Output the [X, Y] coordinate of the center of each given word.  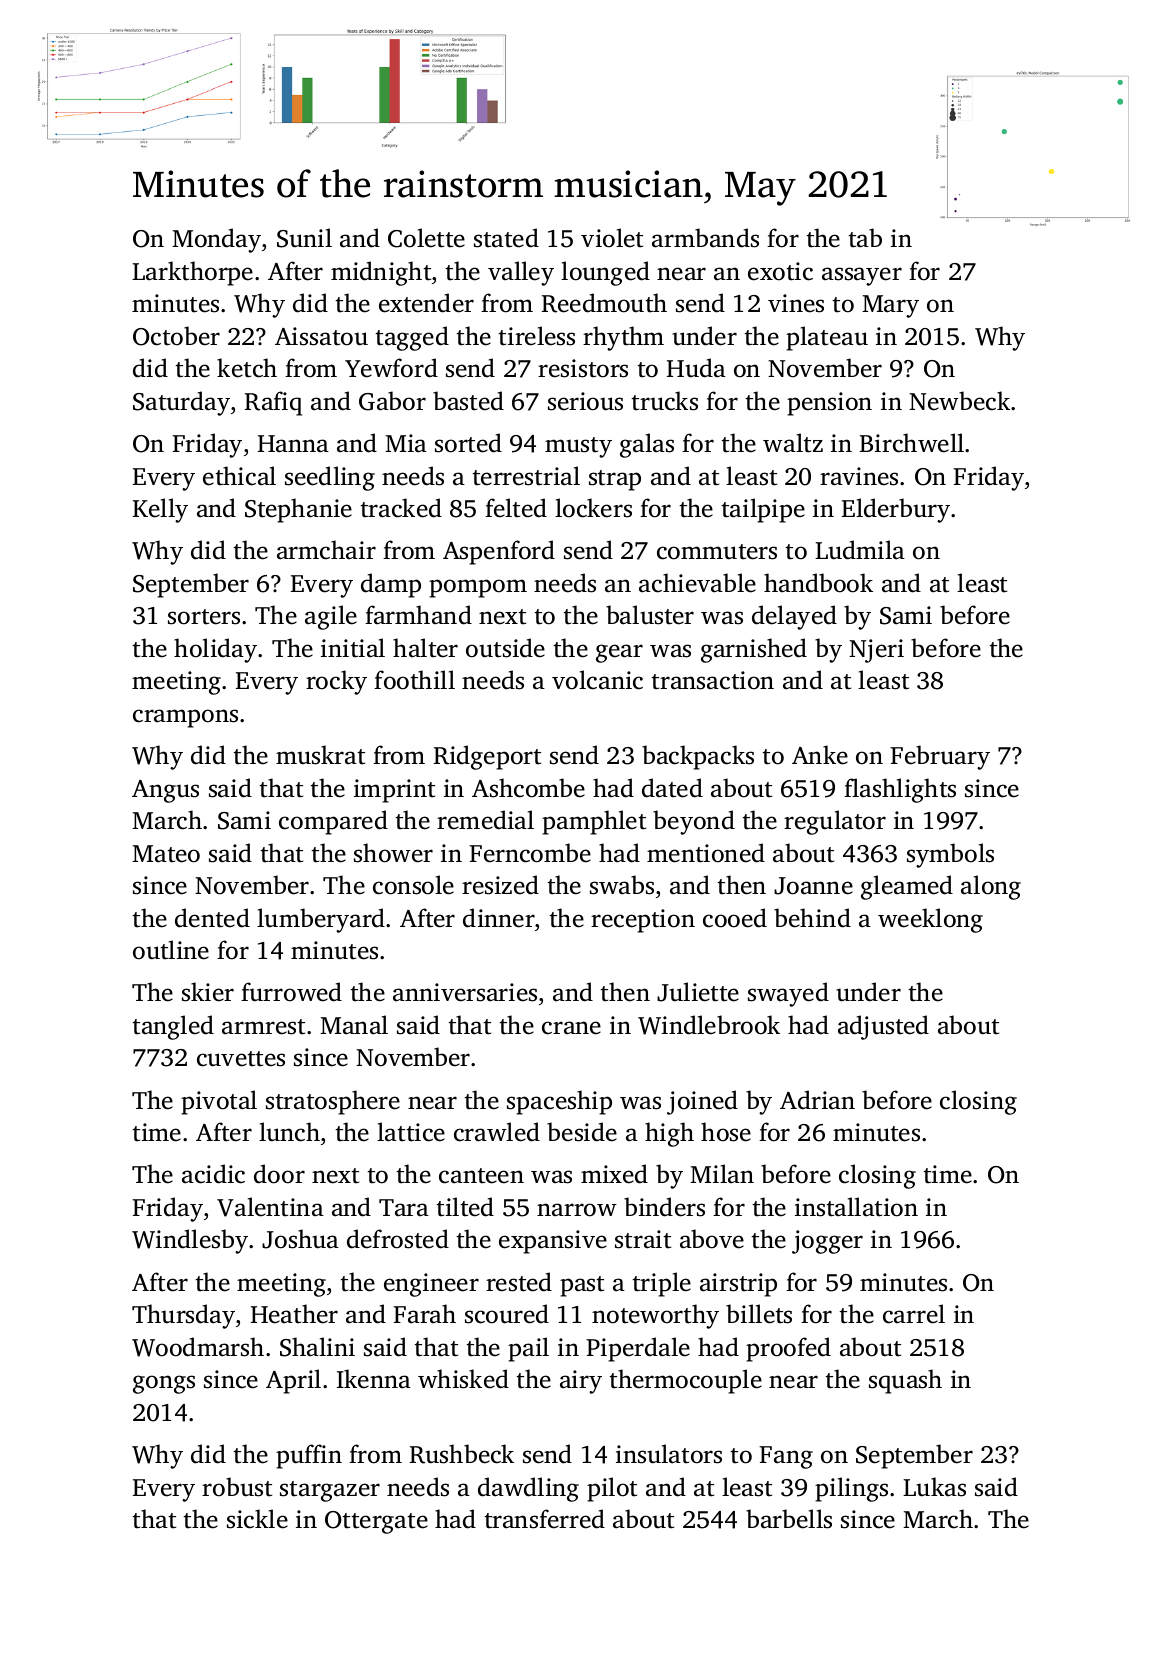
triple [662, 1284]
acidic [213, 1174]
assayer [862, 276]
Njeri [876, 651]
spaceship [559, 1102]
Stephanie [298, 510]
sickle [257, 1519]
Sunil [304, 238]
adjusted [883, 1027]
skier [208, 992]
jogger [827, 1242]
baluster [650, 615]
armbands [705, 238]
